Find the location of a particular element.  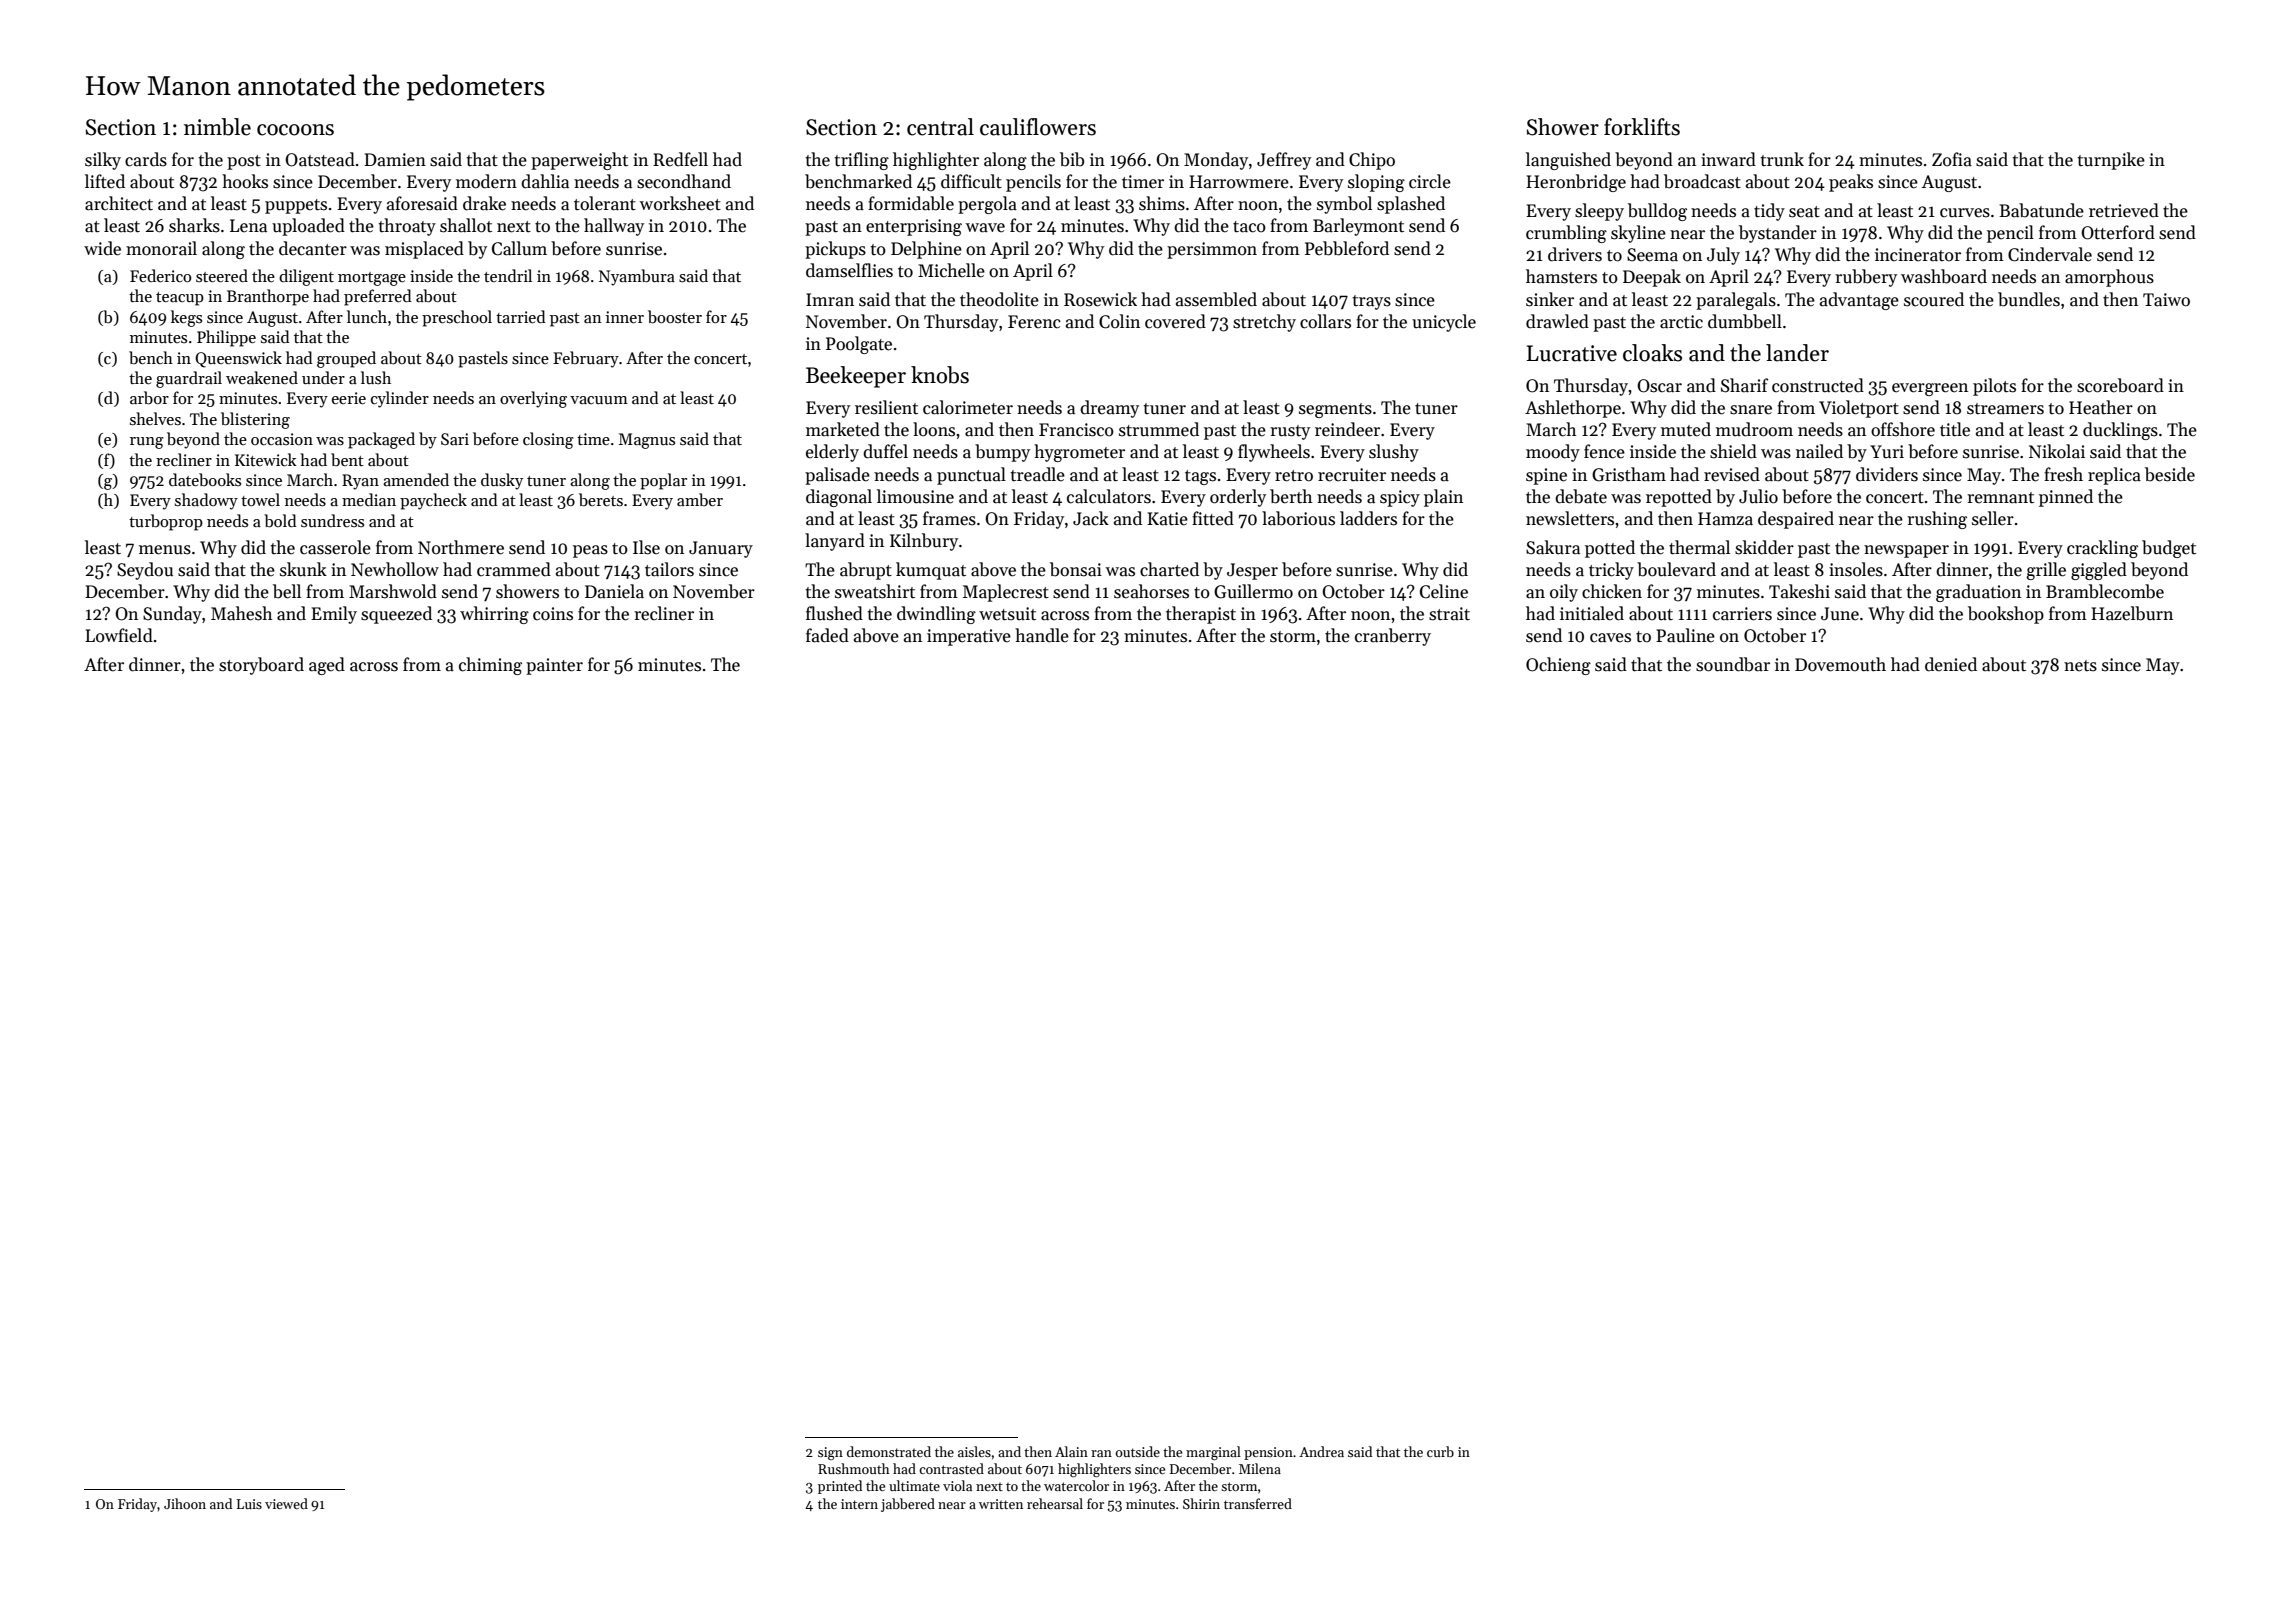

chiming is located at coordinates (490, 666).
